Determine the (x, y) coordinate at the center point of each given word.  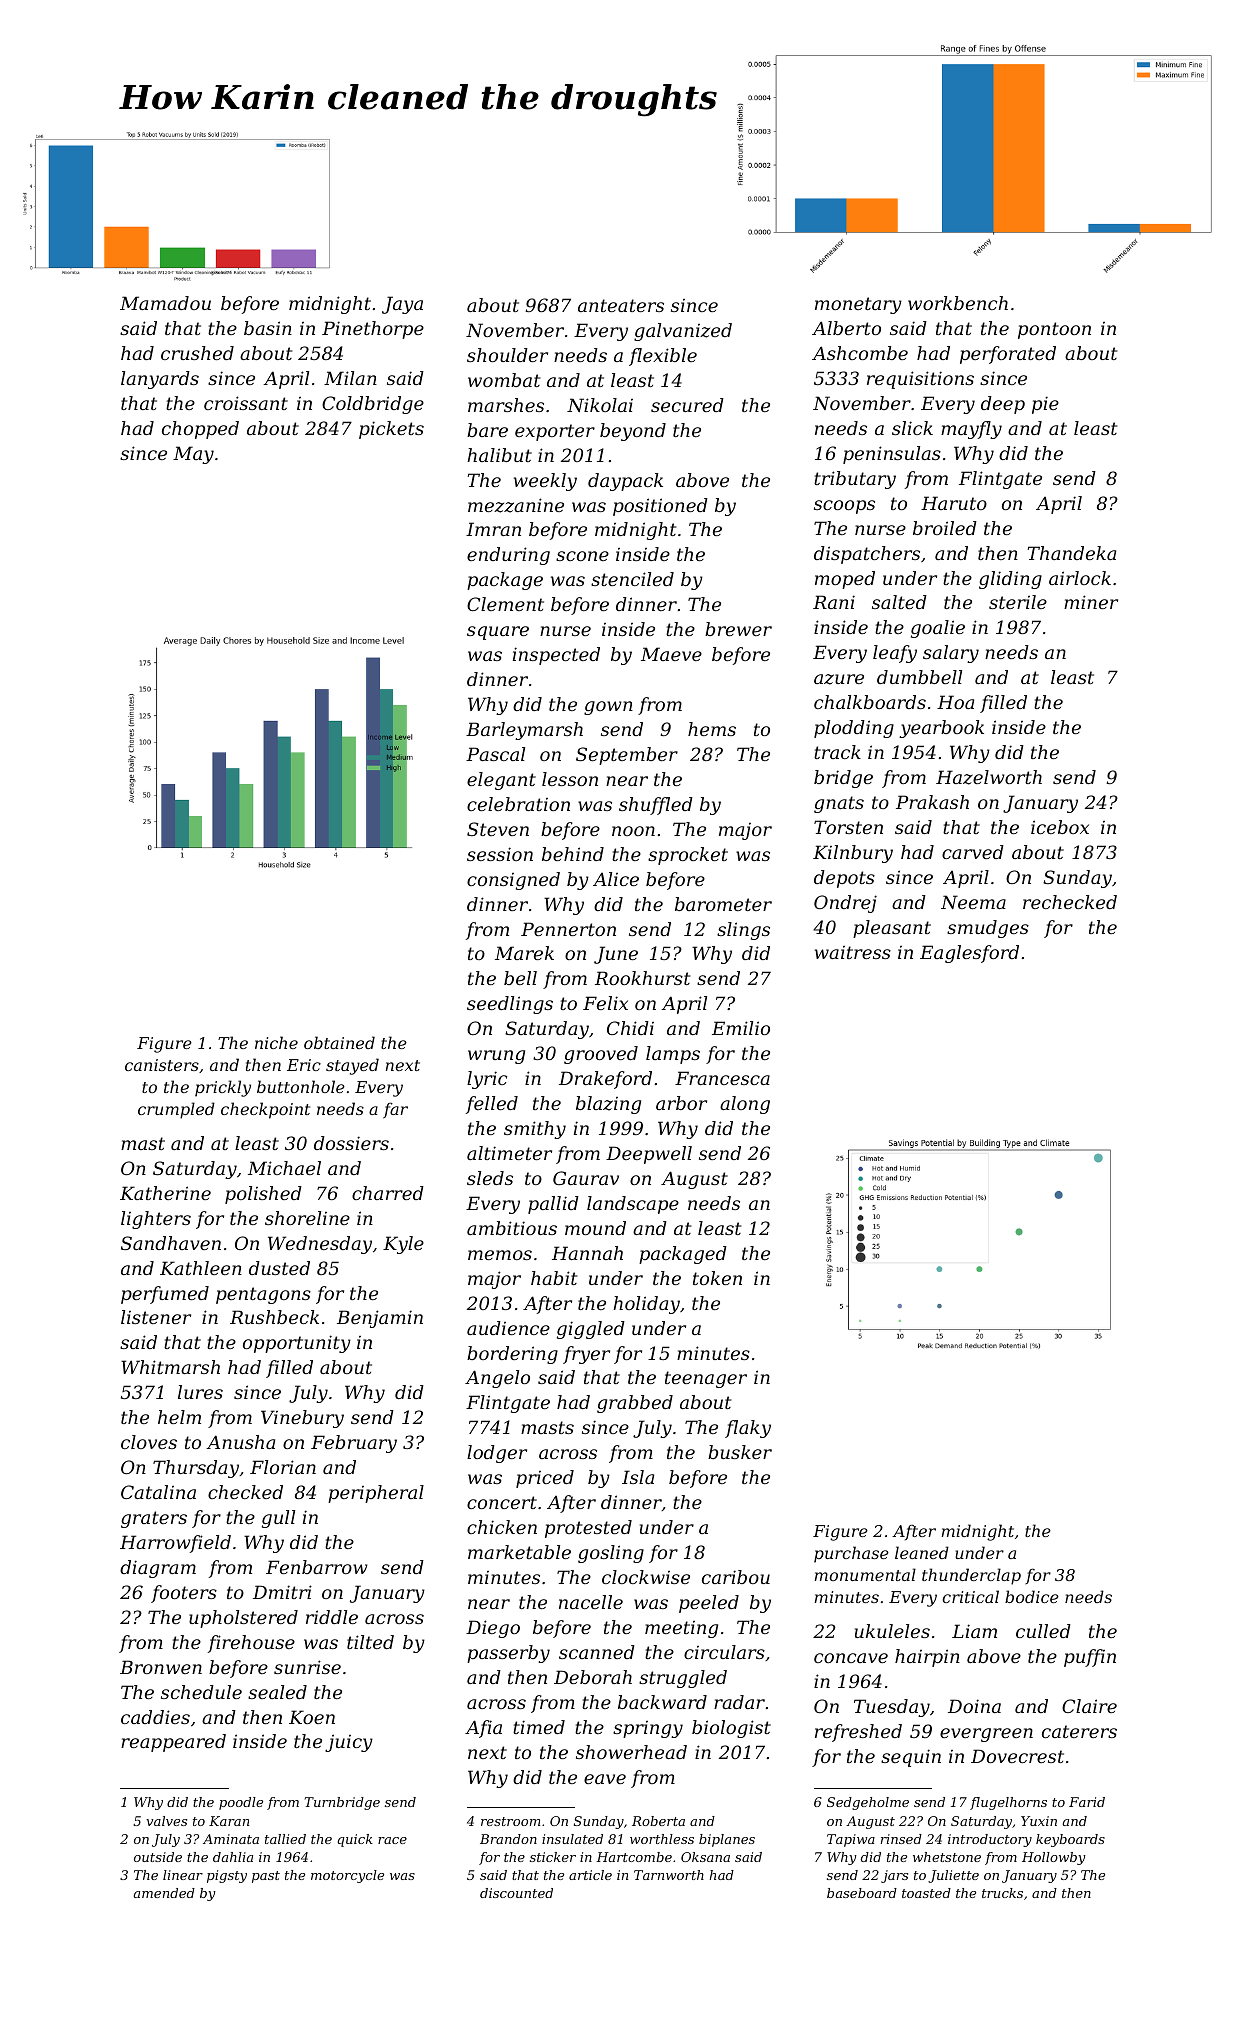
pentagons (263, 1295)
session (500, 854)
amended (164, 1893)
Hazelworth (989, 777)
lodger (497, 1454)
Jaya (402, 305)
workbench (958, 303)
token (717, 1278)
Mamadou (165, 303)
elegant (501, 781)
